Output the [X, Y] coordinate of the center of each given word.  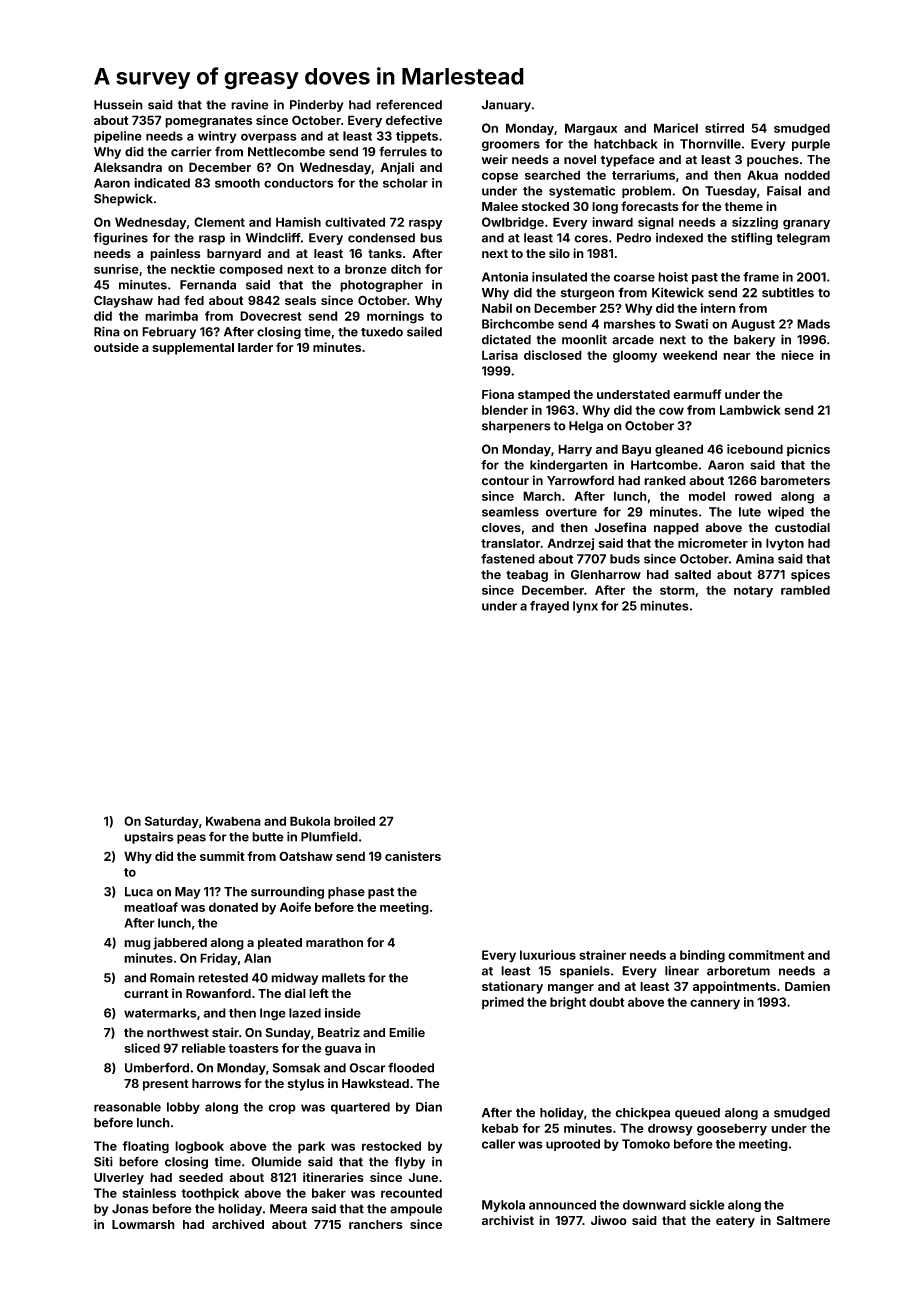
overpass [269, 138]
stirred [724, 128]
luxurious [548, 955]
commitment [766, 955]
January [506, 106]
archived [238, 1224]
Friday [219, 959]
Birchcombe [518, 324]
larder [255, 347]
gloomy [635, 356]
